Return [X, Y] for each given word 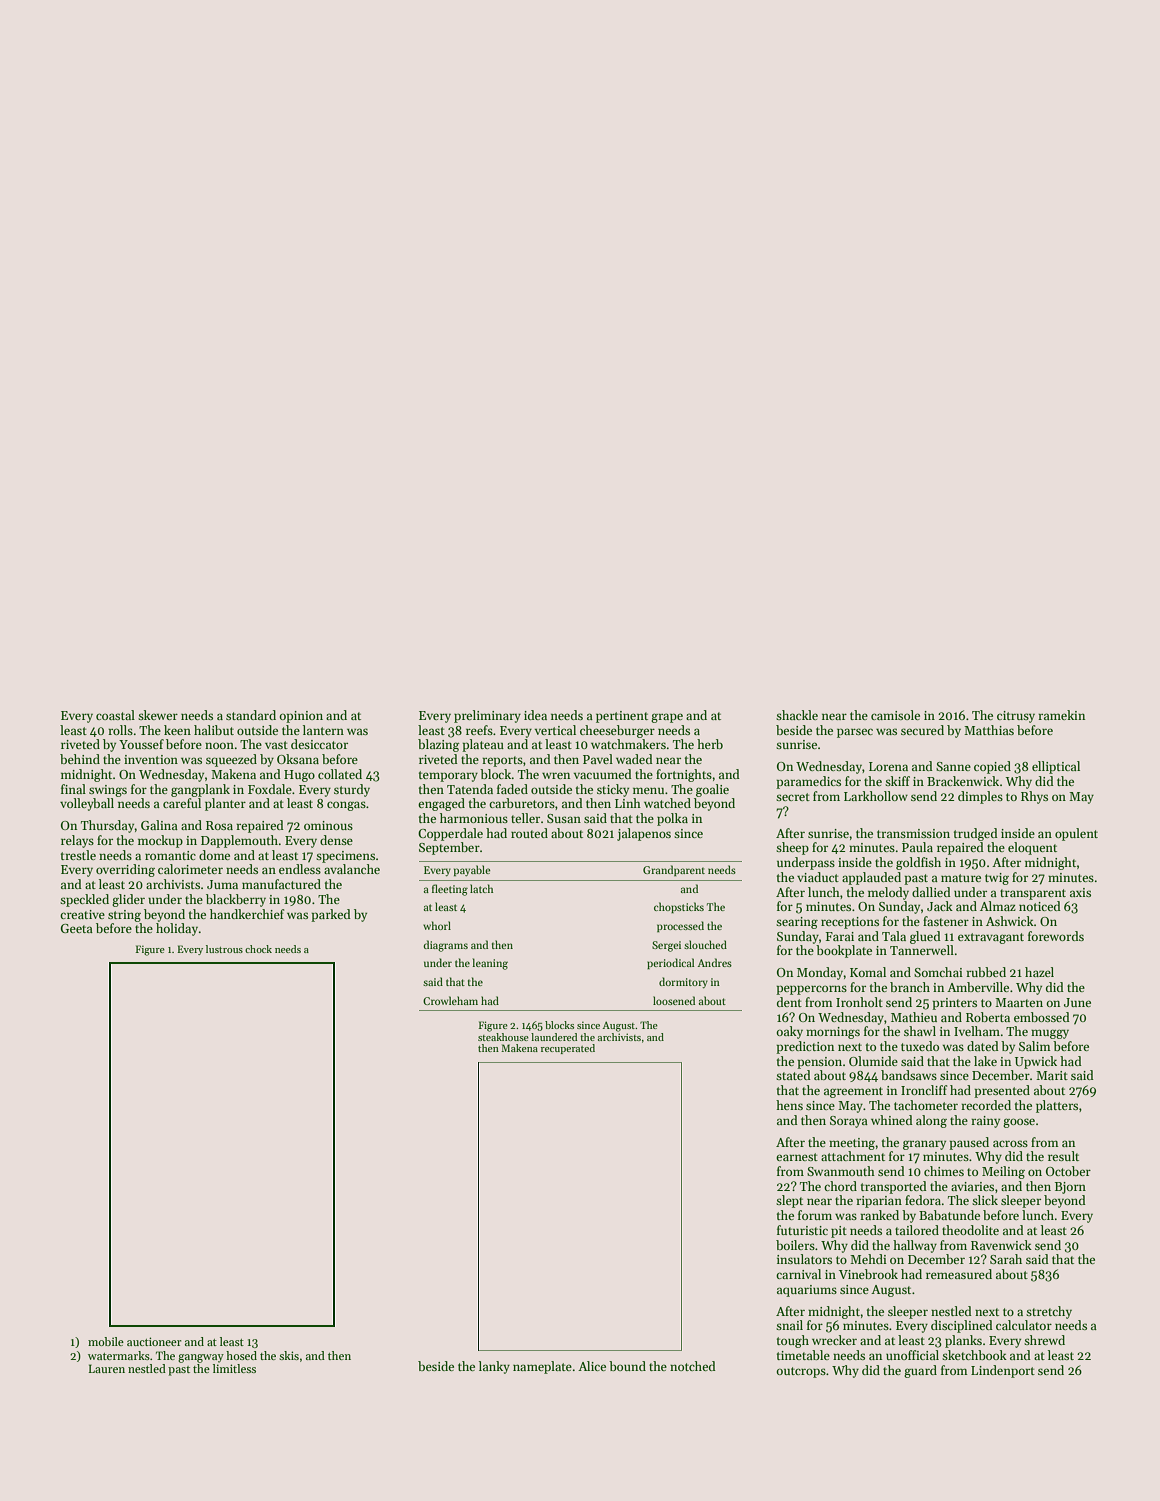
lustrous [224, 949]
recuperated [568, 1049]
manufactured [281, 884]
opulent [1076, 834]
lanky [494, 1367]
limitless [234, 1368]
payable [472, 870]
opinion [301, 717]
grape [667, 718]
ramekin [1061, 715]
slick [985, 1200]
